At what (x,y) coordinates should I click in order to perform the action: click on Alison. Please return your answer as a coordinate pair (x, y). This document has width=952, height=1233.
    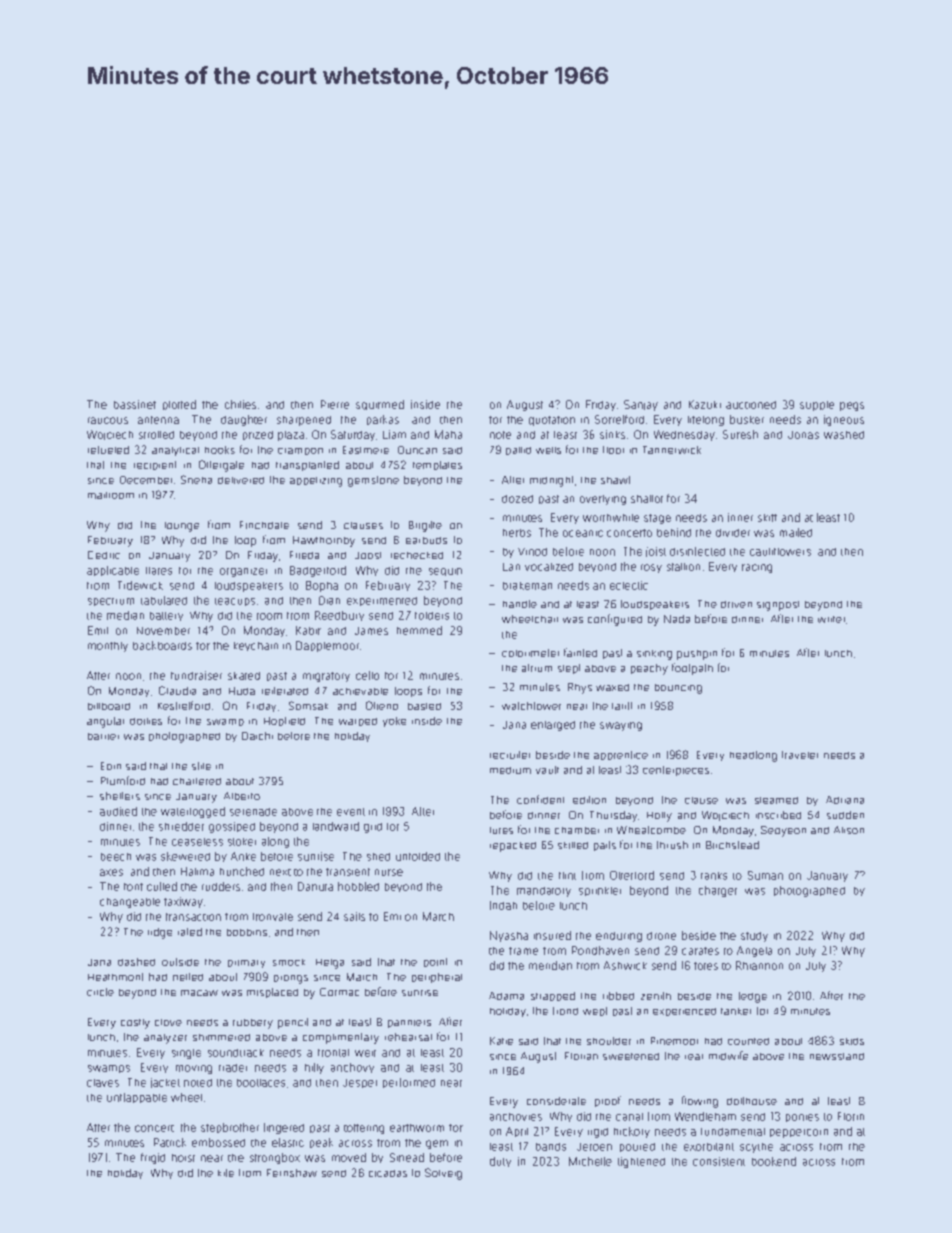
    Looking at the image, I should click on (849, 830).
